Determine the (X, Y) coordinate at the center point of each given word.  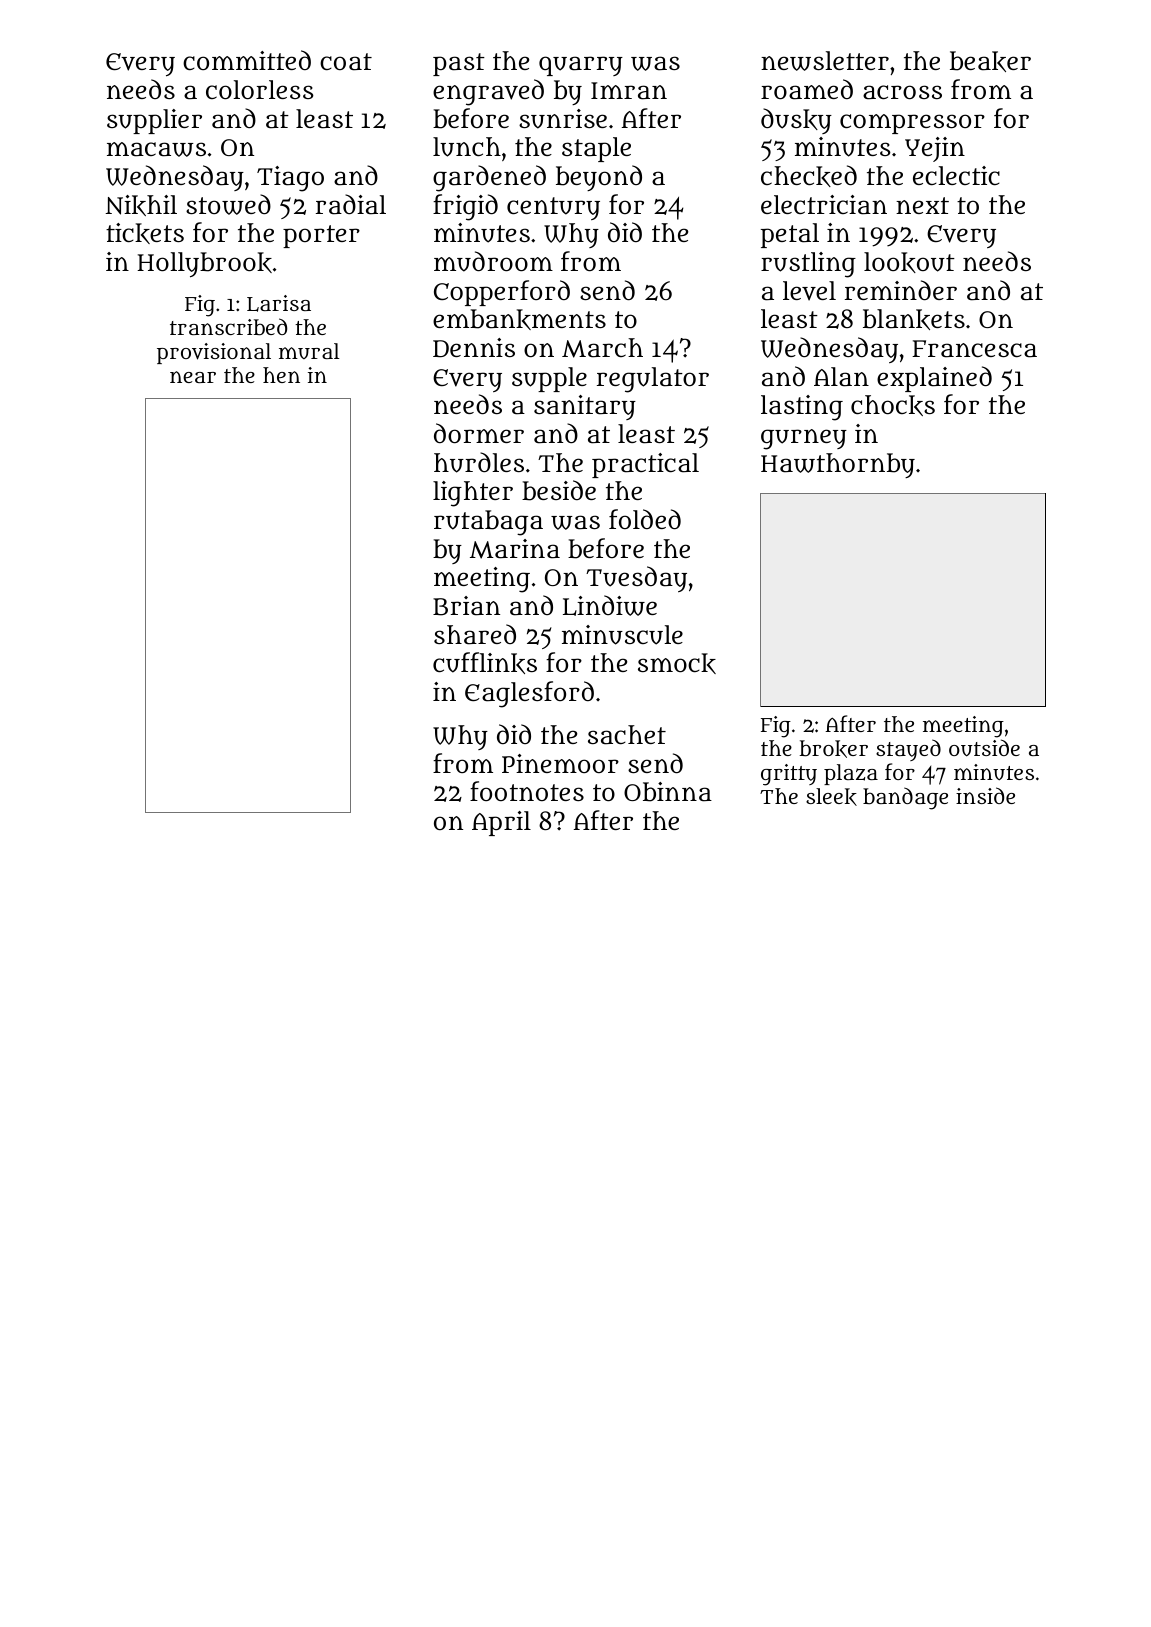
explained (934, 379)
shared (475, 634)
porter (321, 236)
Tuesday (636, 579)
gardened (489, 178)
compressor (912, 124)
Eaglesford (529, 694)
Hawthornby (838, 465)
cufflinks (485, 663)
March (602, 348)
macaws (156, 149)
